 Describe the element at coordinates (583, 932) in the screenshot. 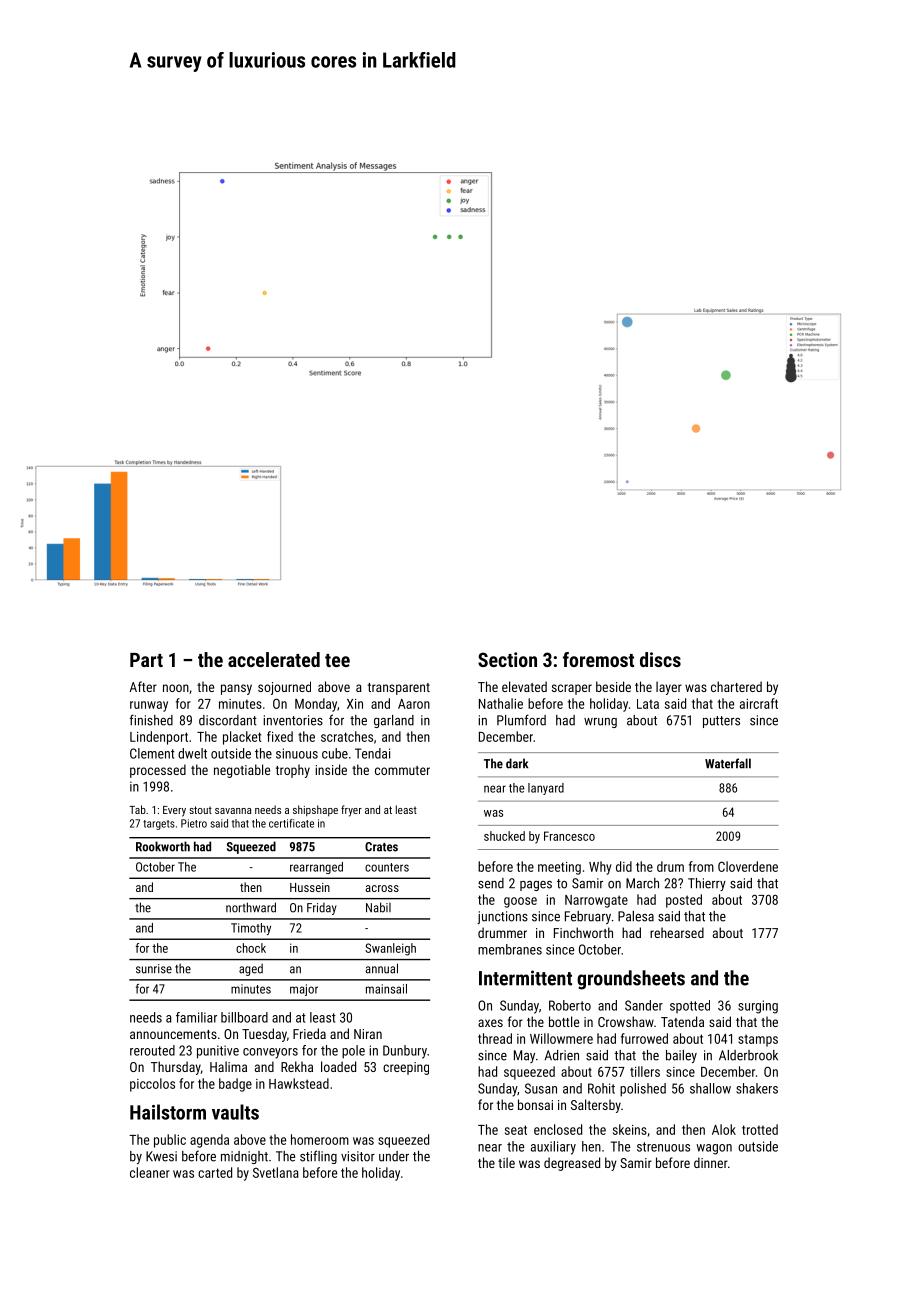

I see `Finchworth` at that location.
